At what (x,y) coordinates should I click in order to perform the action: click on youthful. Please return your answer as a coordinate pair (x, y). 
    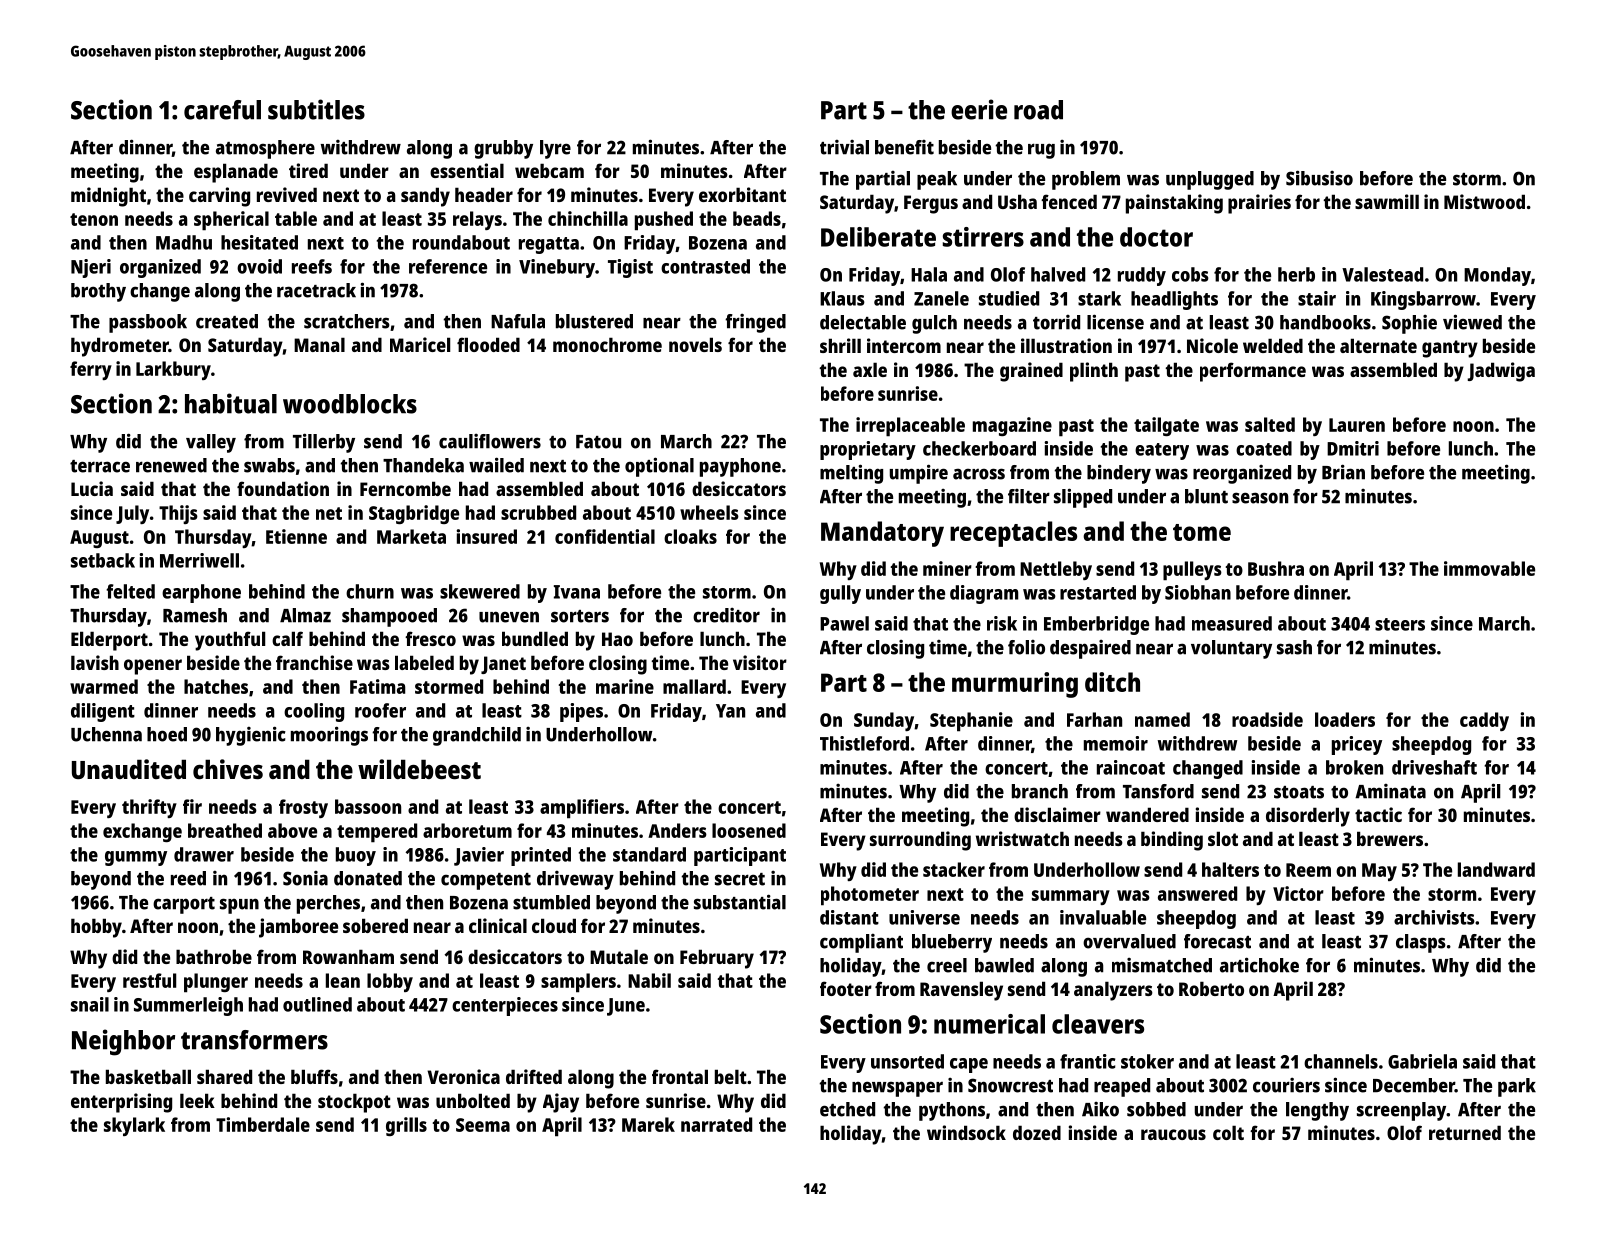
    Looking at the image, I should click on (230, 641).
